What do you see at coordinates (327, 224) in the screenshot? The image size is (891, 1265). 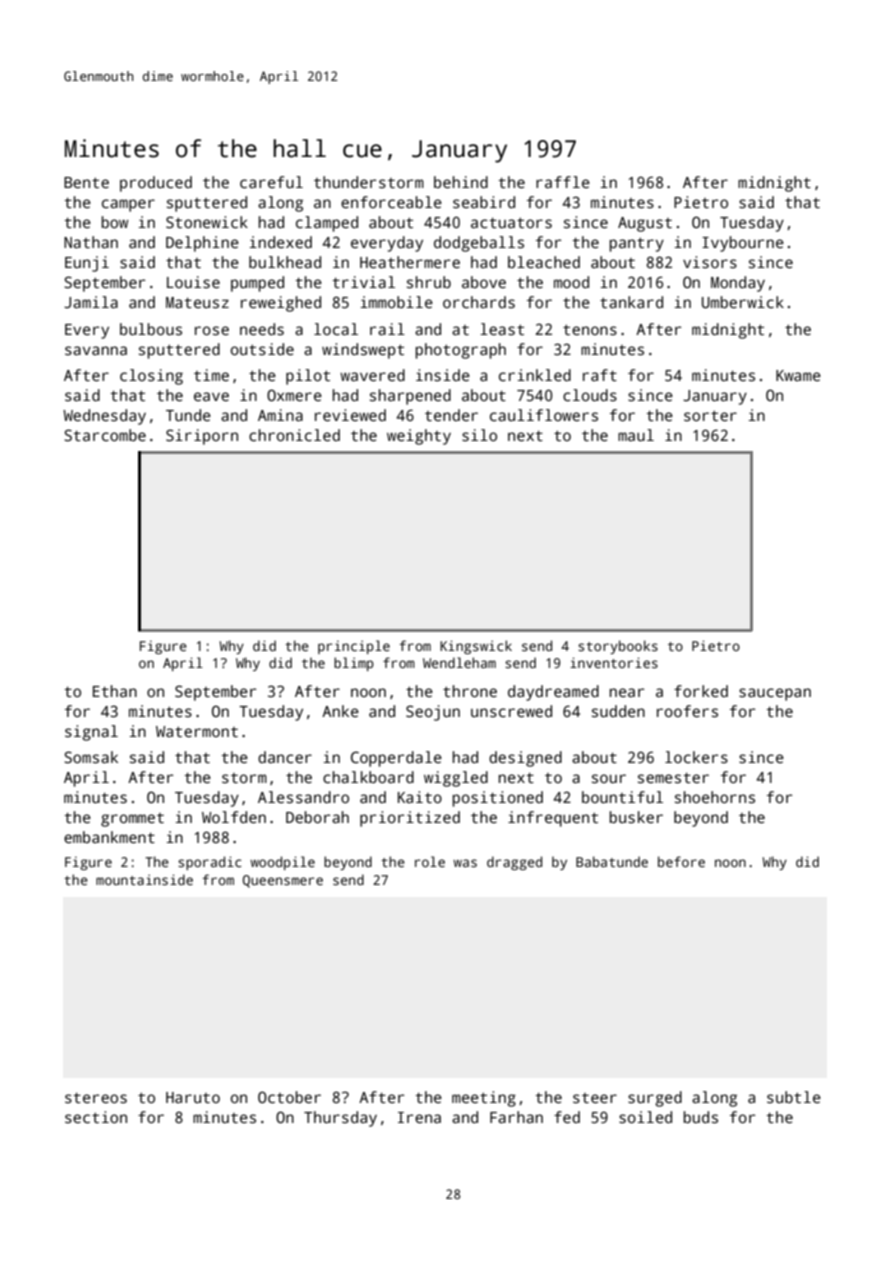 I see `clamped` at bounding box center [327, 224].
